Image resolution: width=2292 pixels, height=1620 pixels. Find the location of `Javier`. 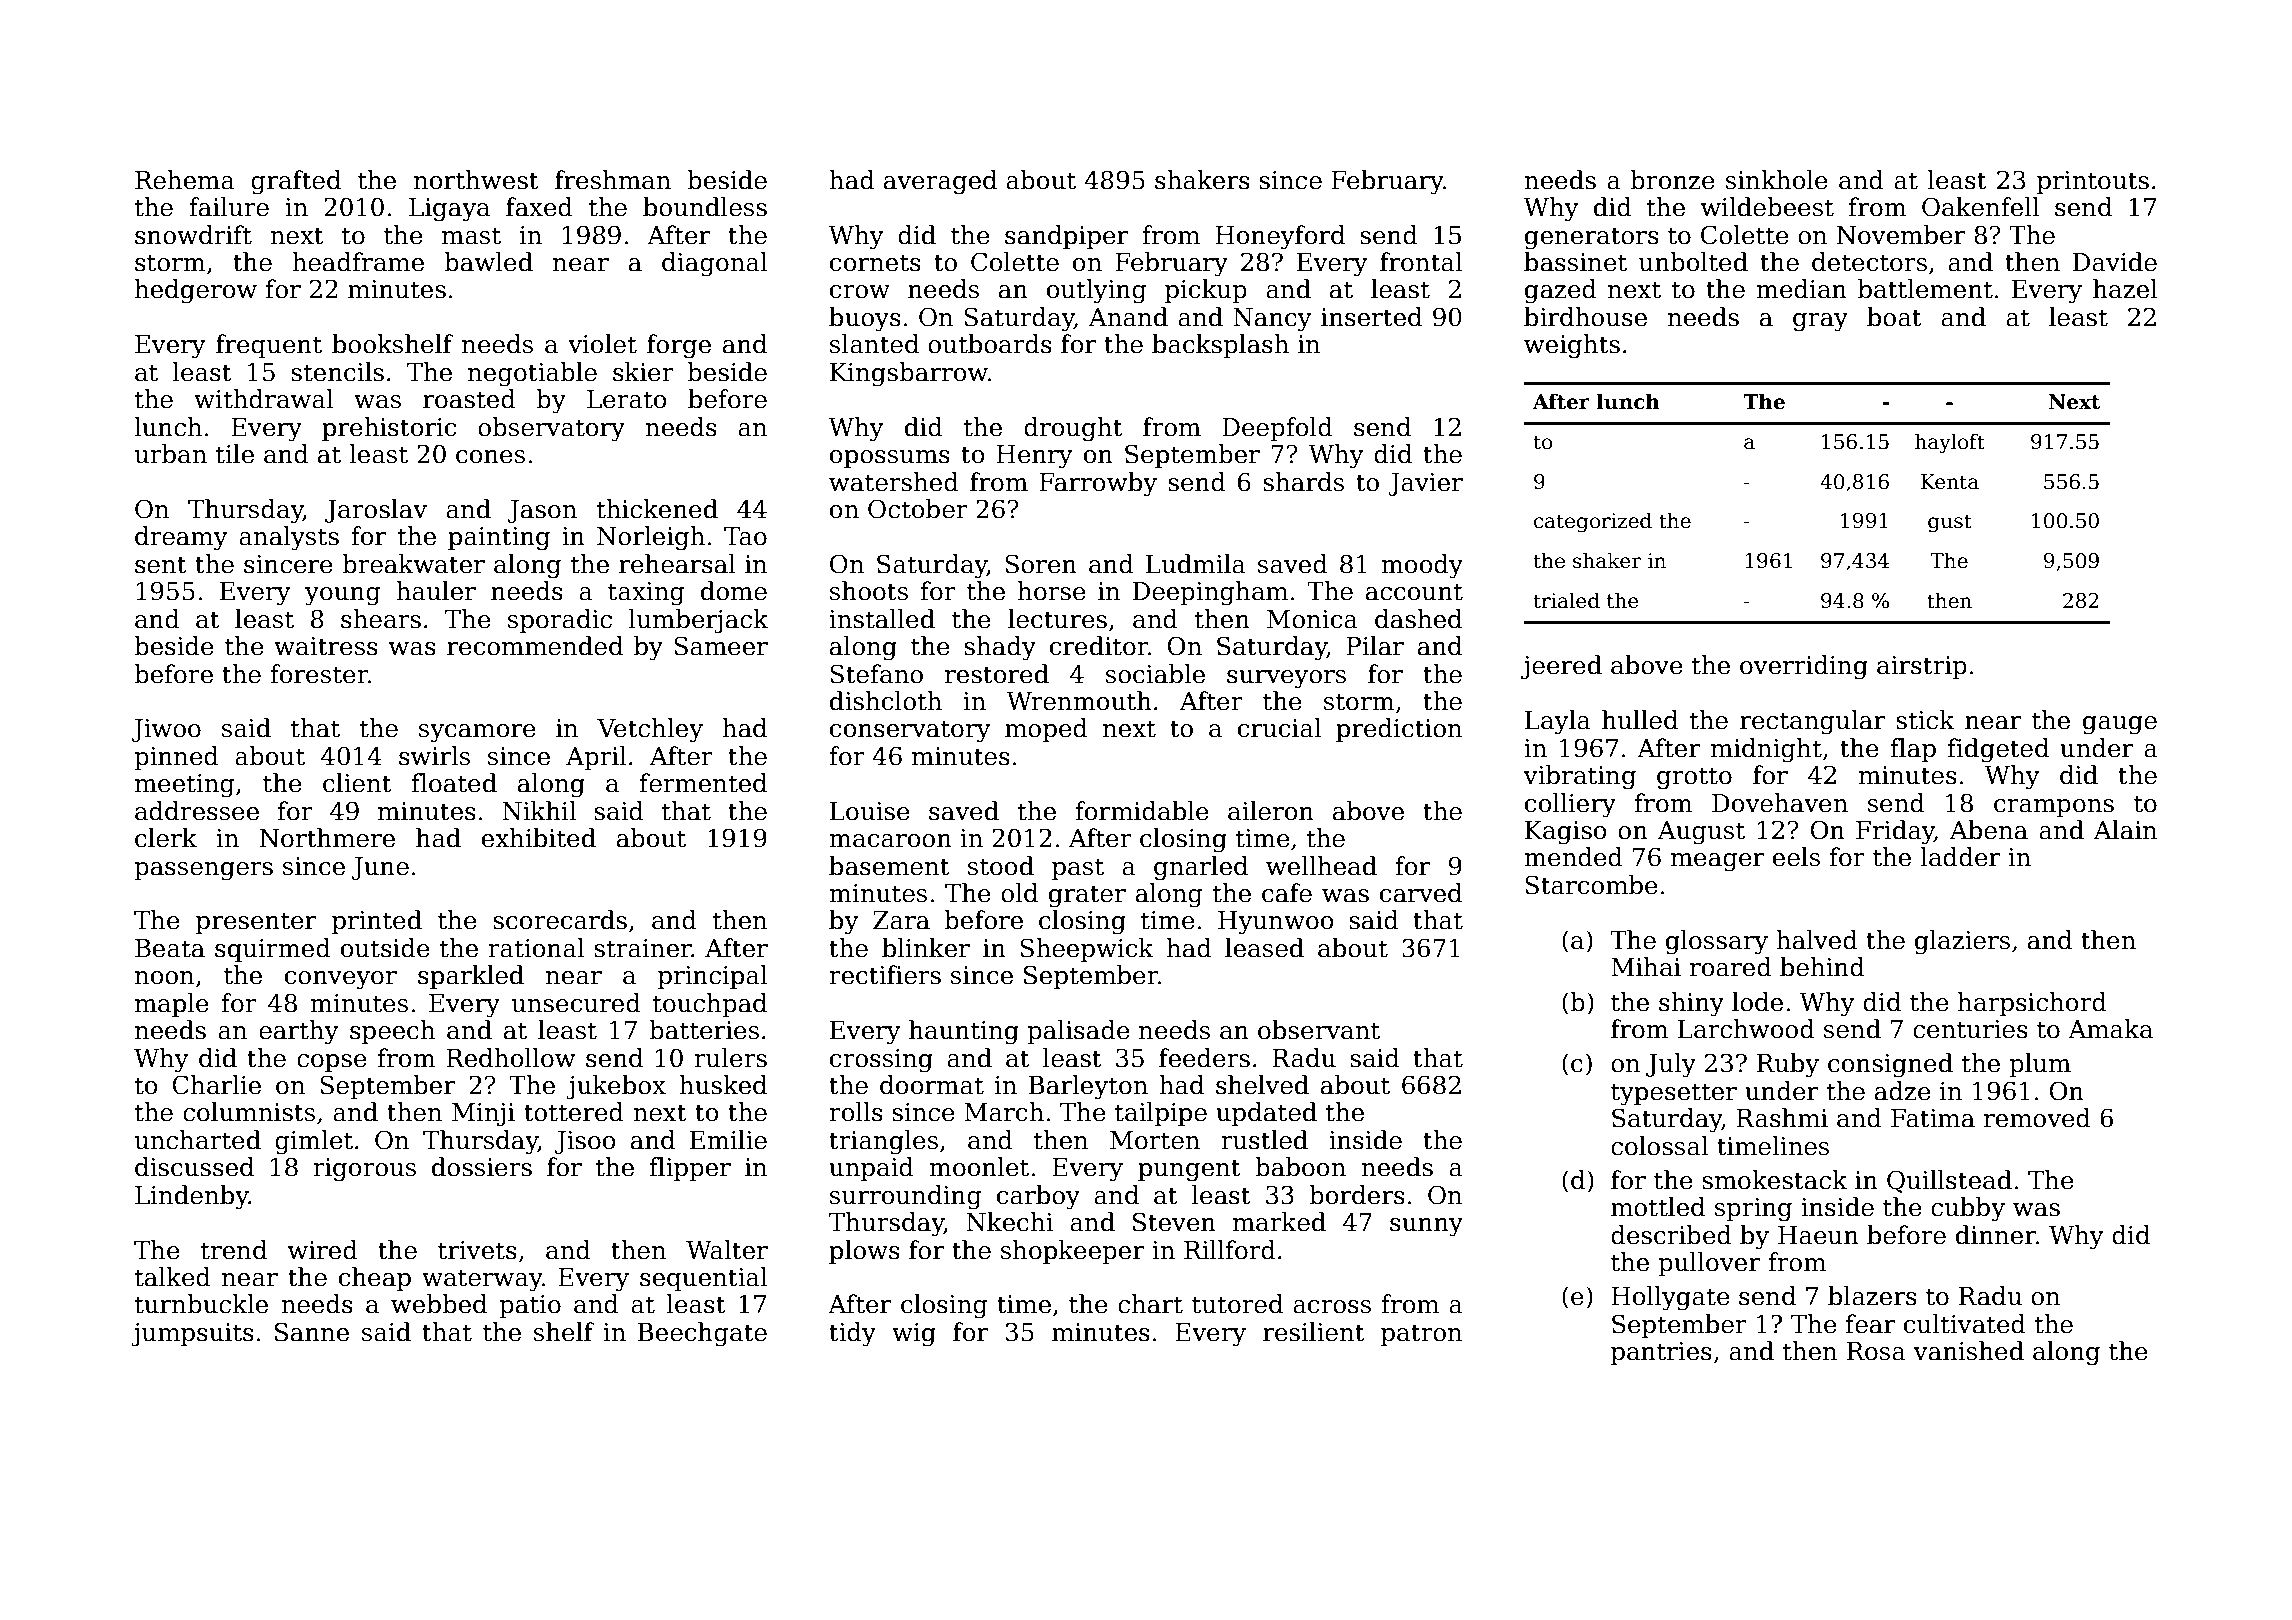

Javier is located at coordinates (1425, 484).
